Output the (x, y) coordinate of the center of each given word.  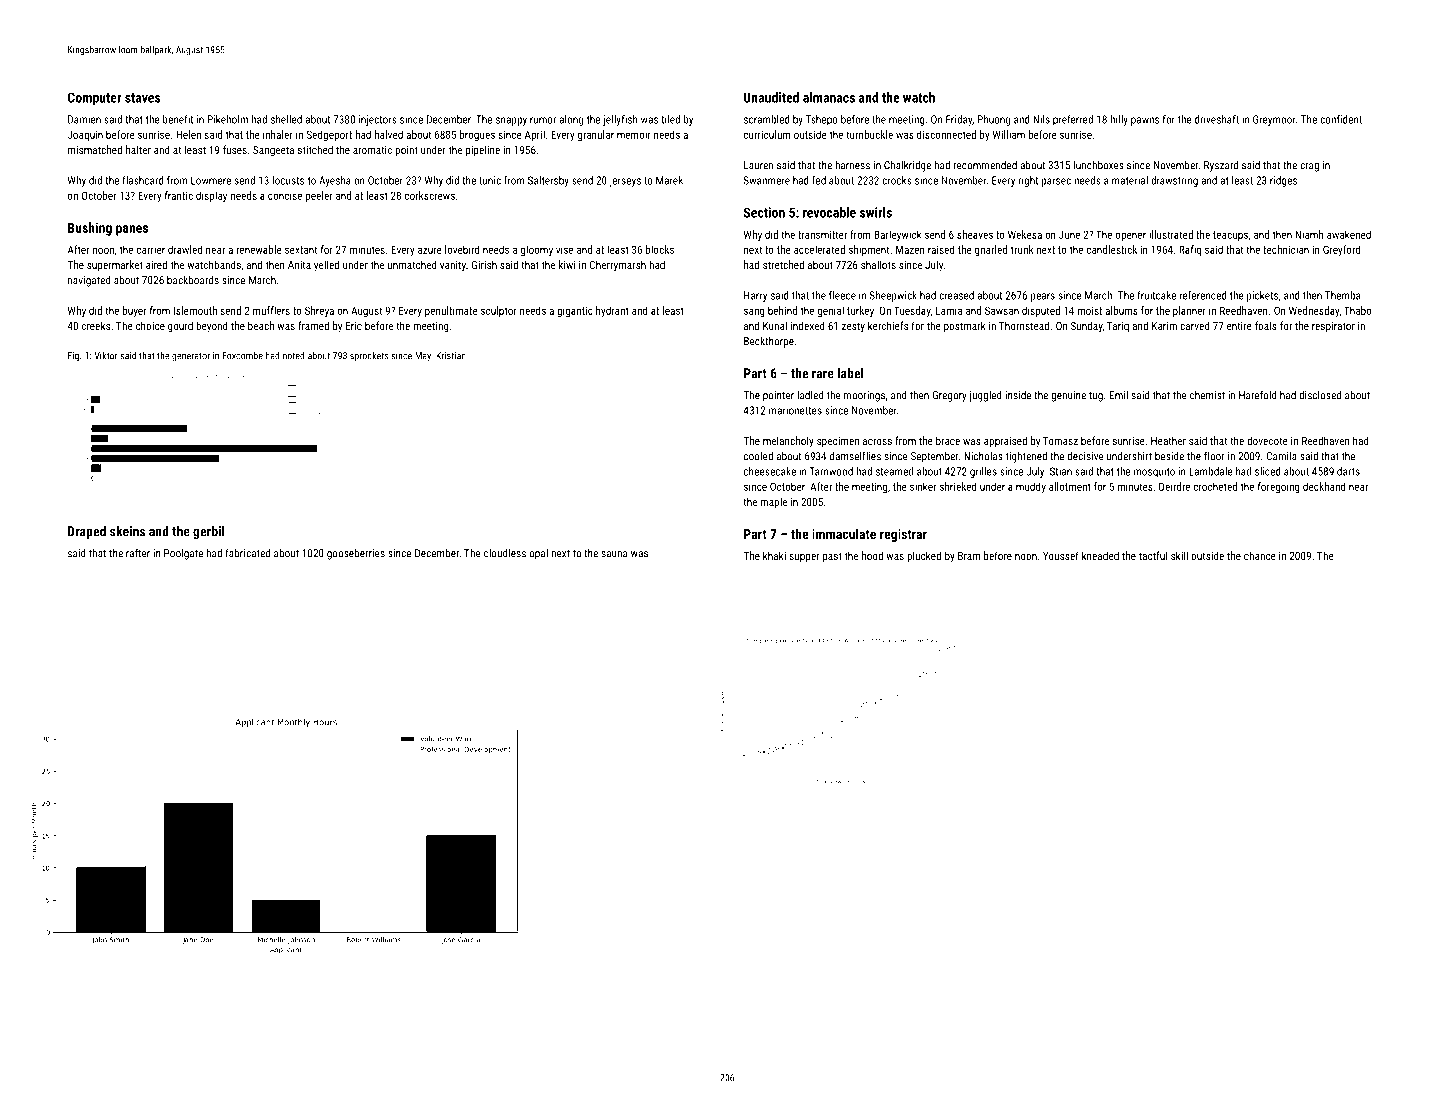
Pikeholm (228, 119)
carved (1195, 325)
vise (564, 249)
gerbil (208, 532)
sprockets (369, 356)
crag (1309, 167)
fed (819, 180)
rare (823, 375)
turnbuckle (869, 134)
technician (1286, 249)
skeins (127, 531)
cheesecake (770, 471)
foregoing (1279, 487)
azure (430, 250)
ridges (1283, 181)
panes (132, 230)
